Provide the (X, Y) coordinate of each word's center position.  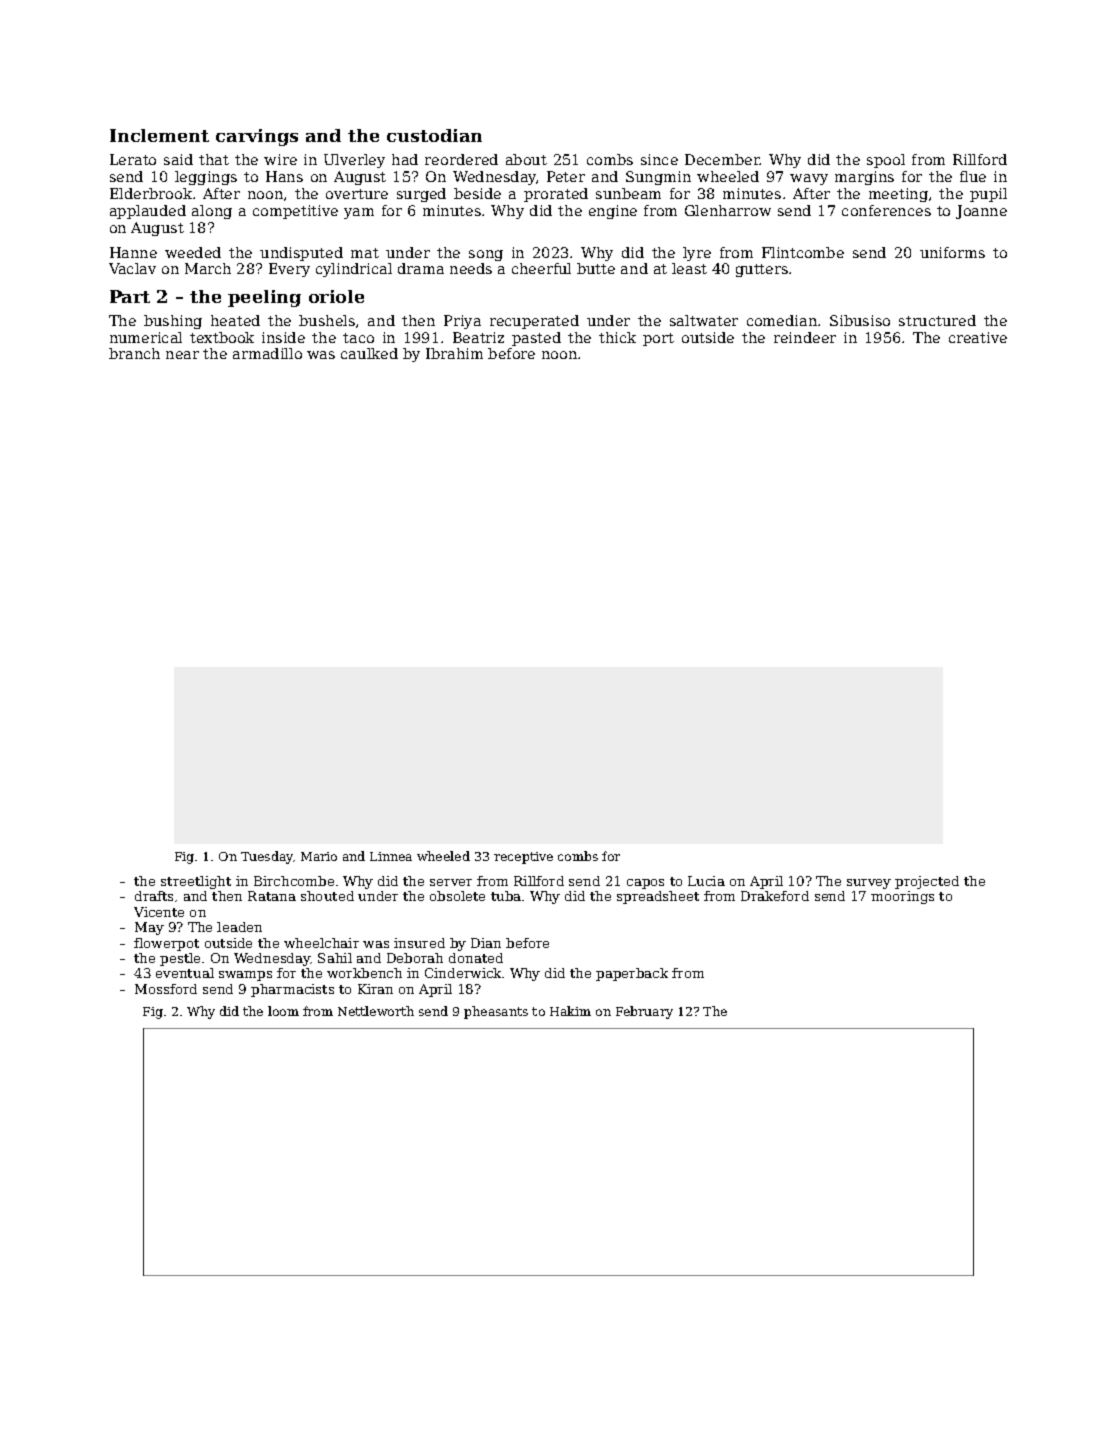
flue (973, 176)
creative (978, 337)
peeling (264, 298)
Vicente (159, 912)
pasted (536, 339)
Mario (319, 856)
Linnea (391, 856)
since (659, 159)
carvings (257, 137)
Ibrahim (454, 353)
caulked (369, 353)
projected (927, 882)
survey (869, 884)
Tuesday (267, 857)
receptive (523, 858)
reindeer (805, 337)
